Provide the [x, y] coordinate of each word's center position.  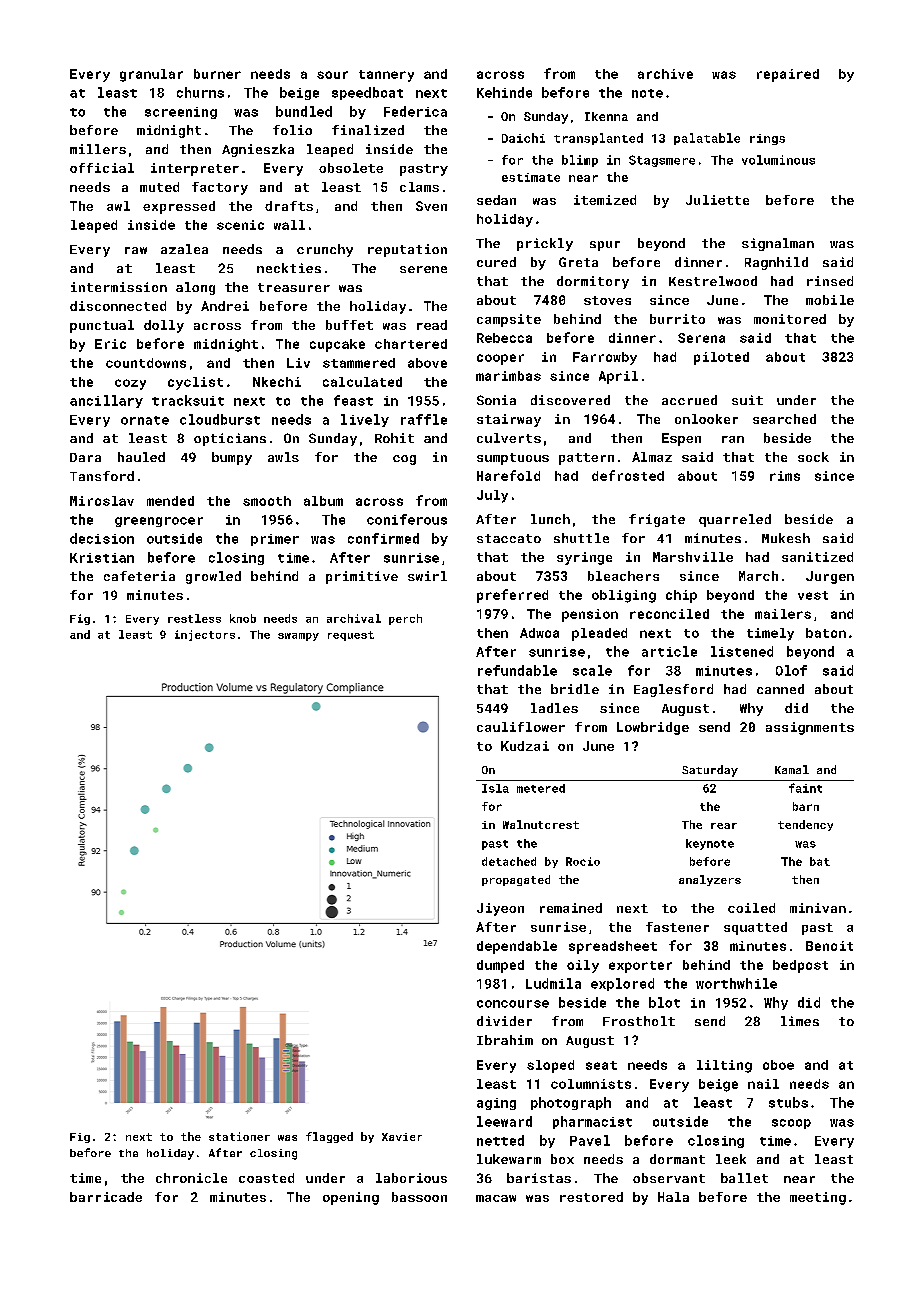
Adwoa [539, 633]
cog [404, 460]
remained [571, 908]
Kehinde [504, 92]
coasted [266, 1178]
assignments [810, 728]
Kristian [102, 558]
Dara [85, 457]
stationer [239, 1136]
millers [98, 149]
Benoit [829, 946]
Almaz [652, 457]
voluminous [778, 160]
